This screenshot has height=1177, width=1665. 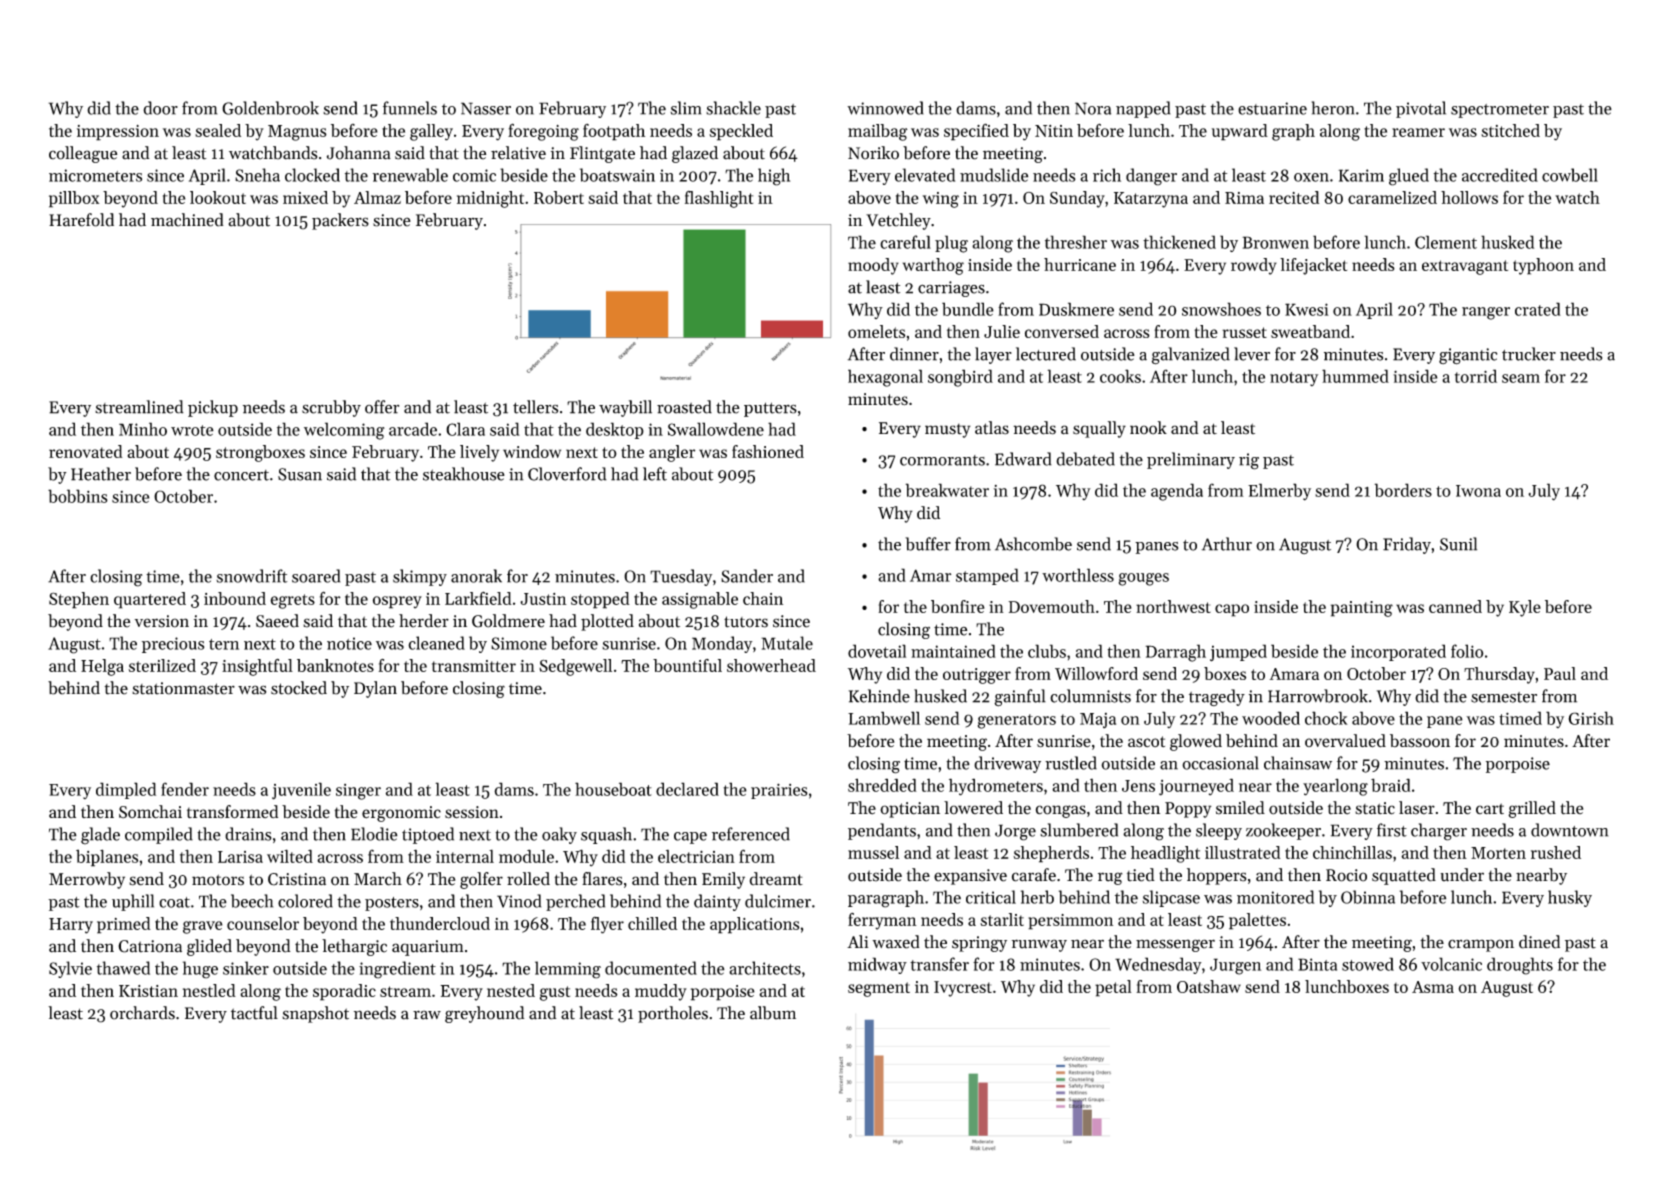 I want to click on houseboat, so click(x=613, y=789).
